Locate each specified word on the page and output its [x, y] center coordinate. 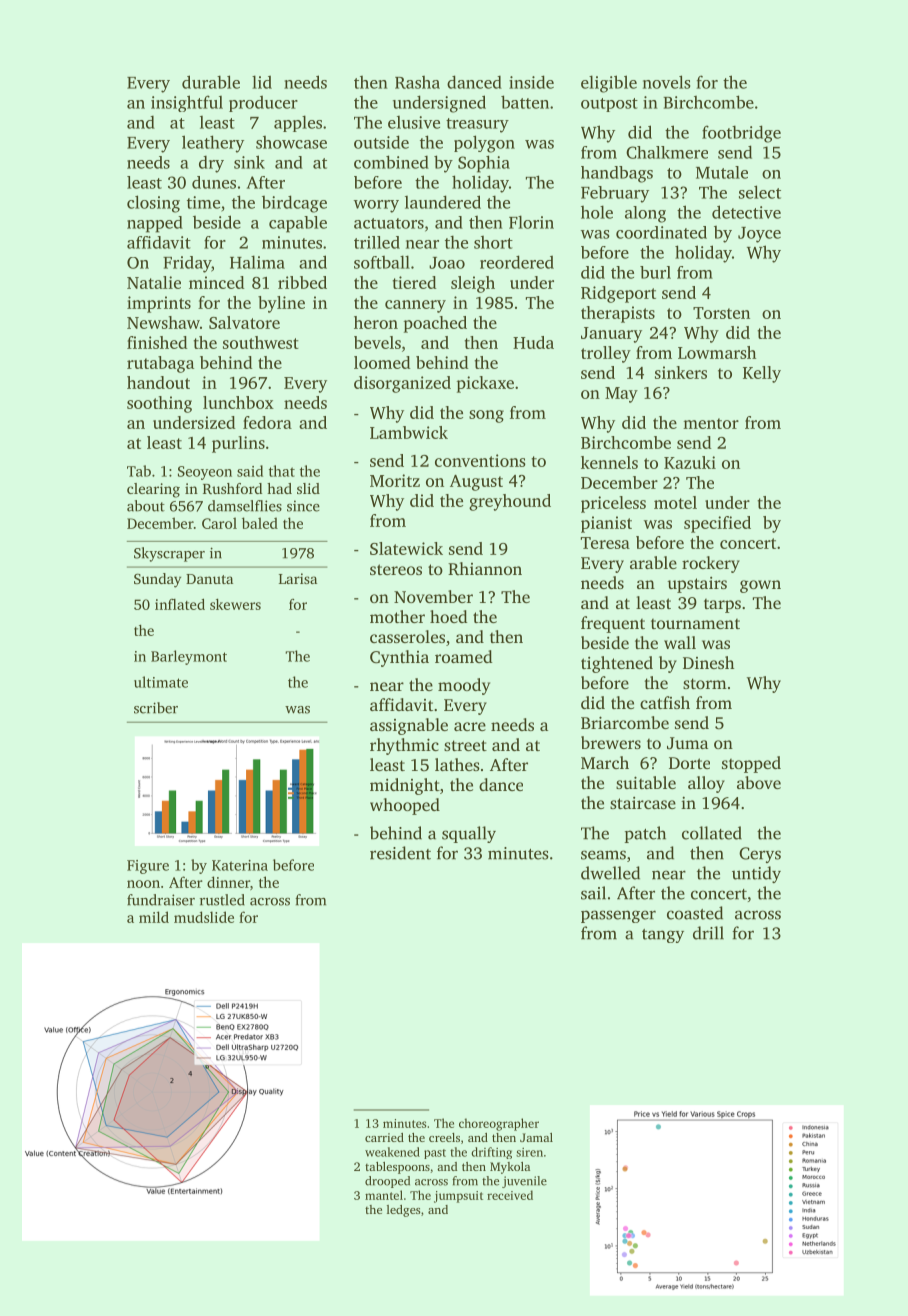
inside [531, 82]
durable [211, 82]
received [510, 1195]
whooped [405, 806]
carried [384, 1137]
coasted [695, 913]
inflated [180, 604]
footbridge [741, 134]
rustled [222, 900]
